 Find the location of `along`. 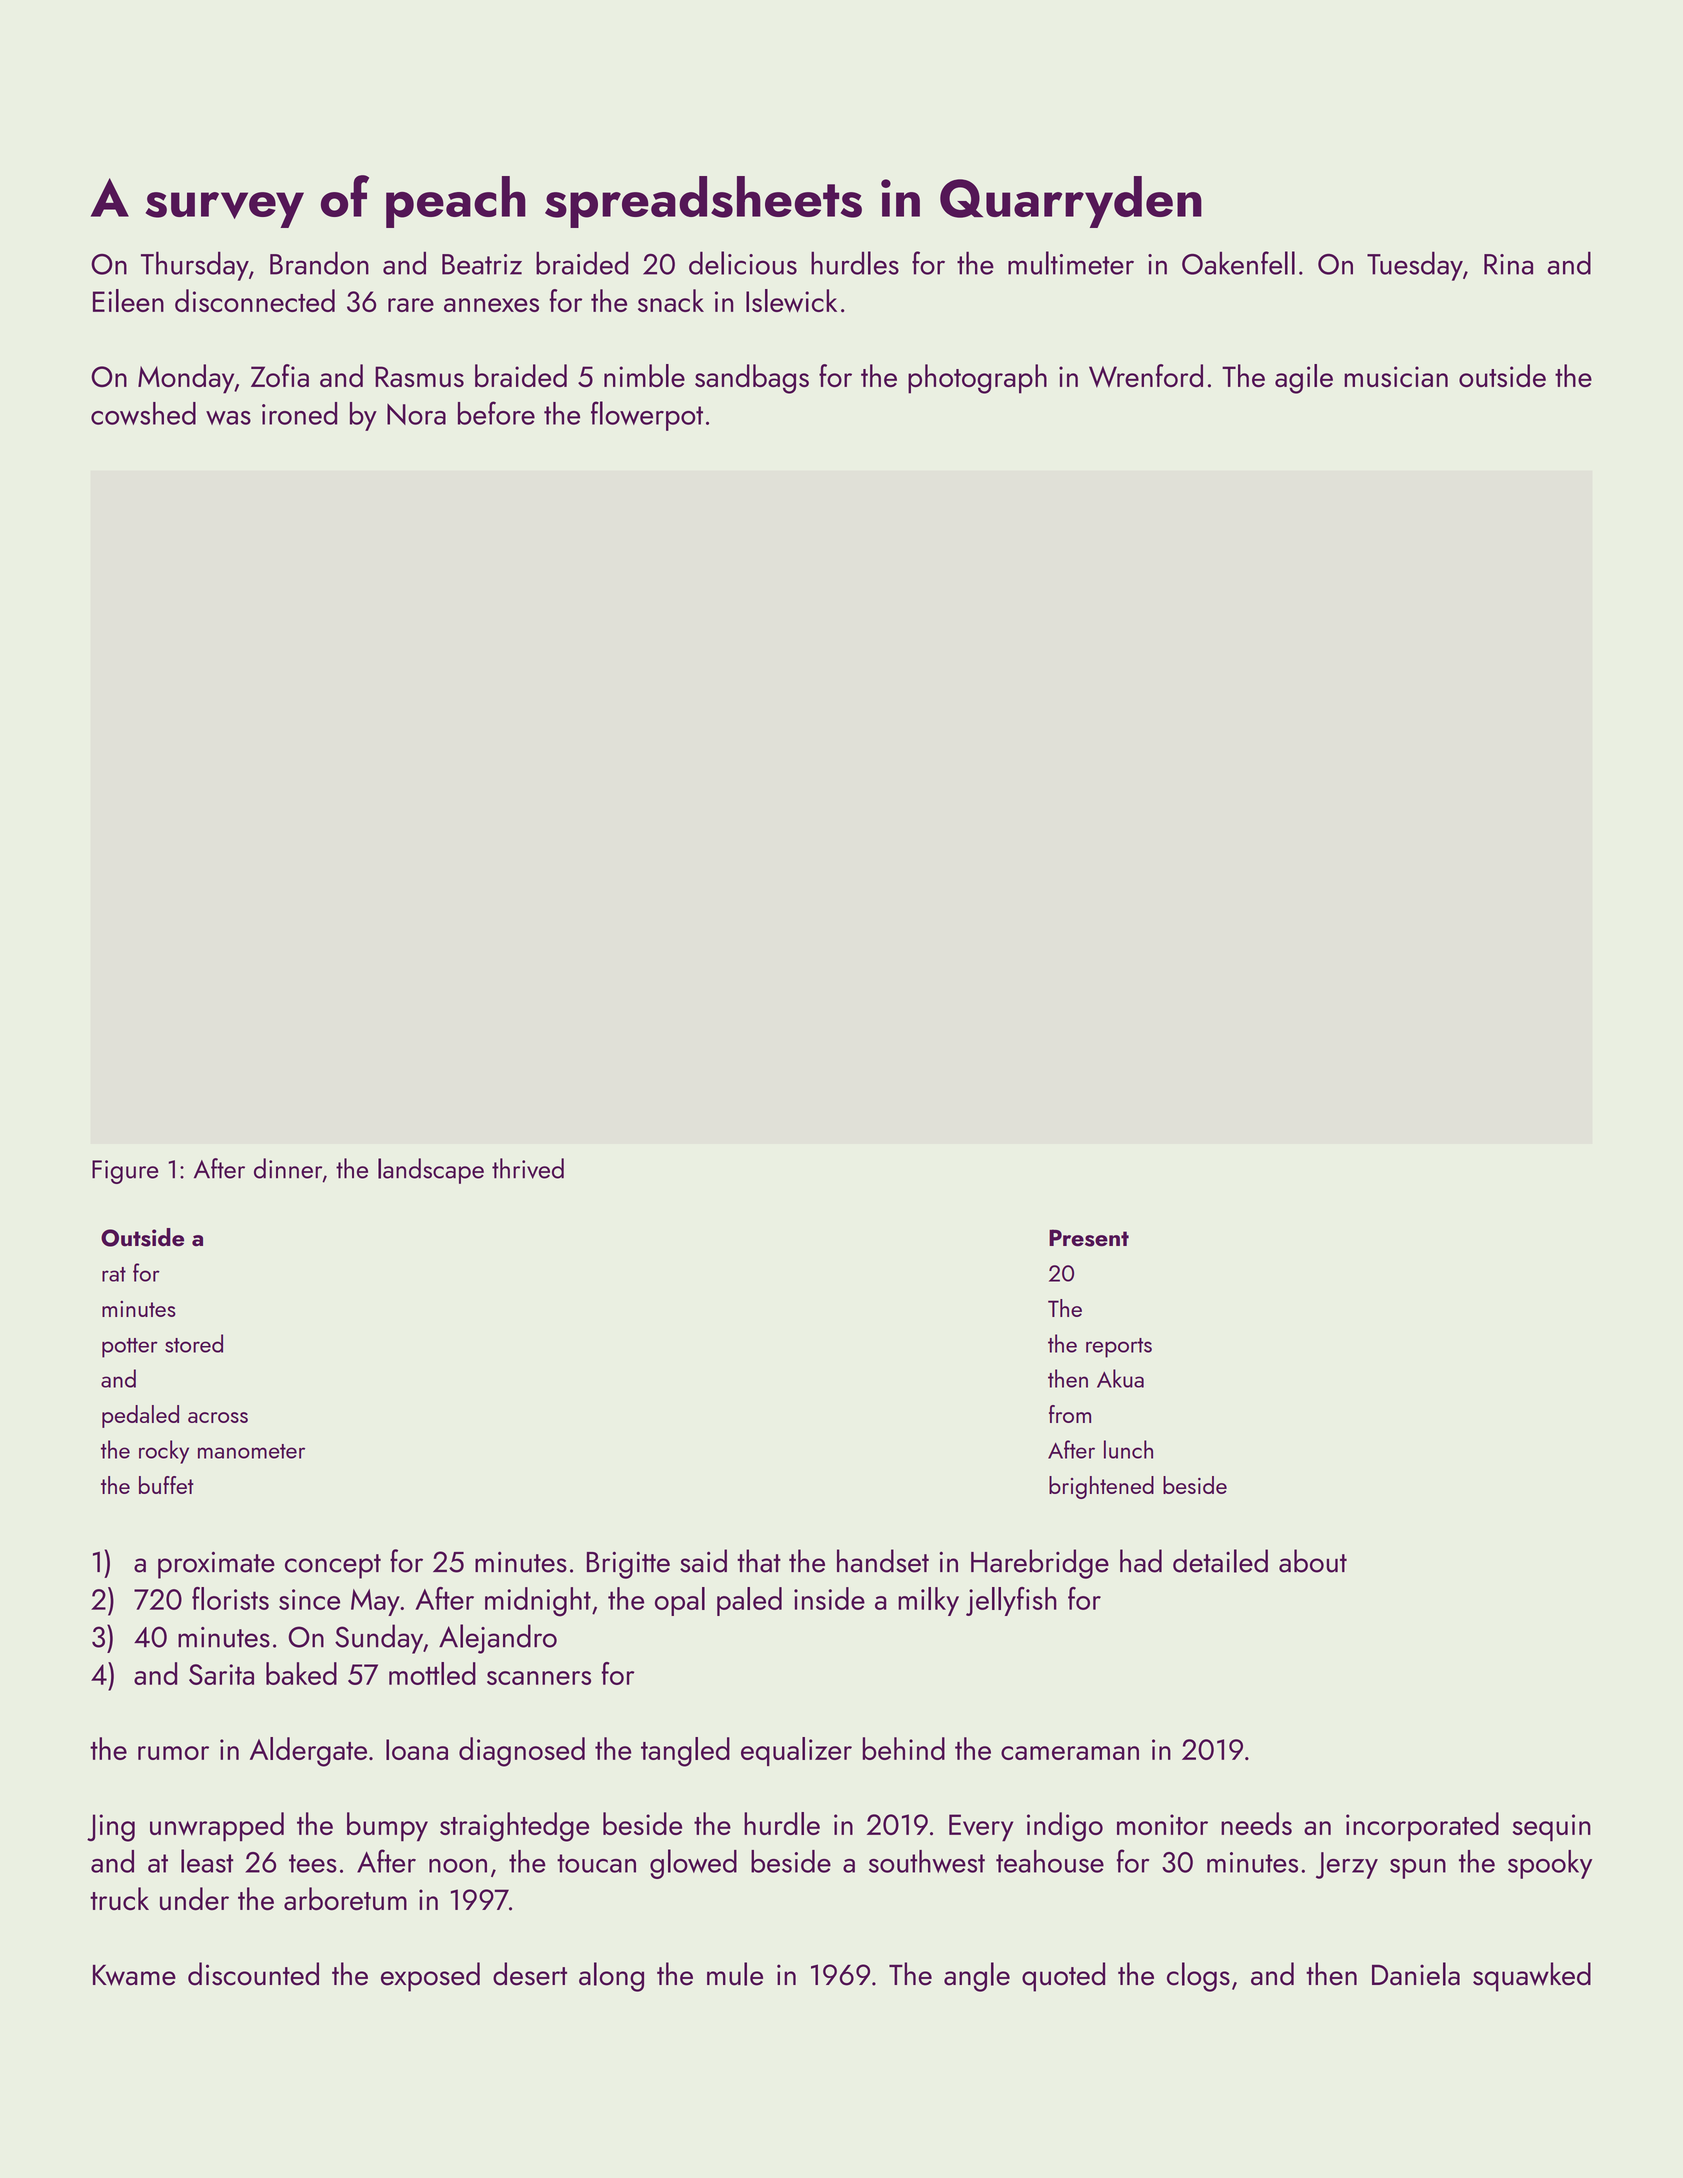

along is located at coordinates (611, 1977).
